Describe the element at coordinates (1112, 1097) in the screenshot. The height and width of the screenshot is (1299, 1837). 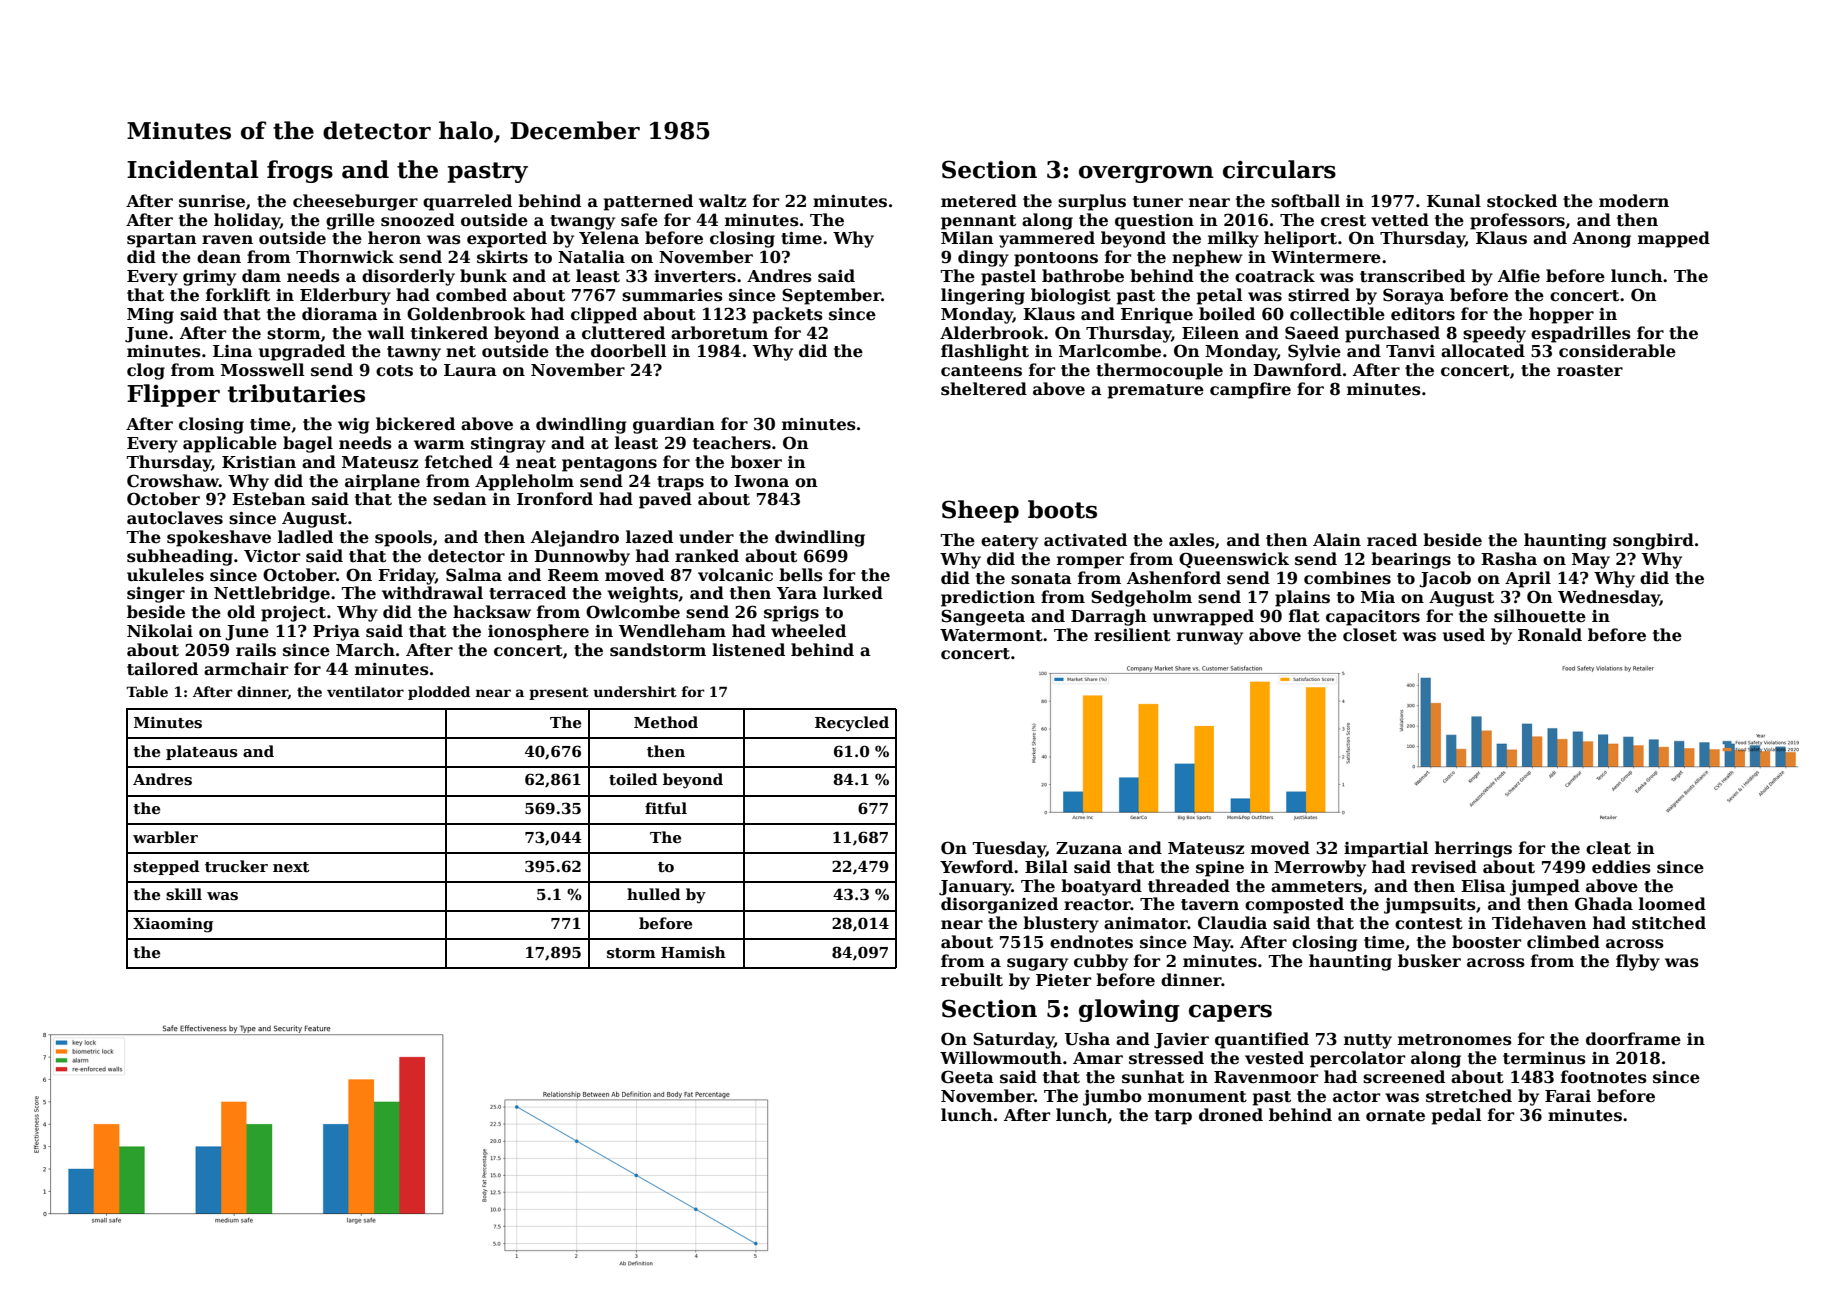
I see `jumbo` at that location.
